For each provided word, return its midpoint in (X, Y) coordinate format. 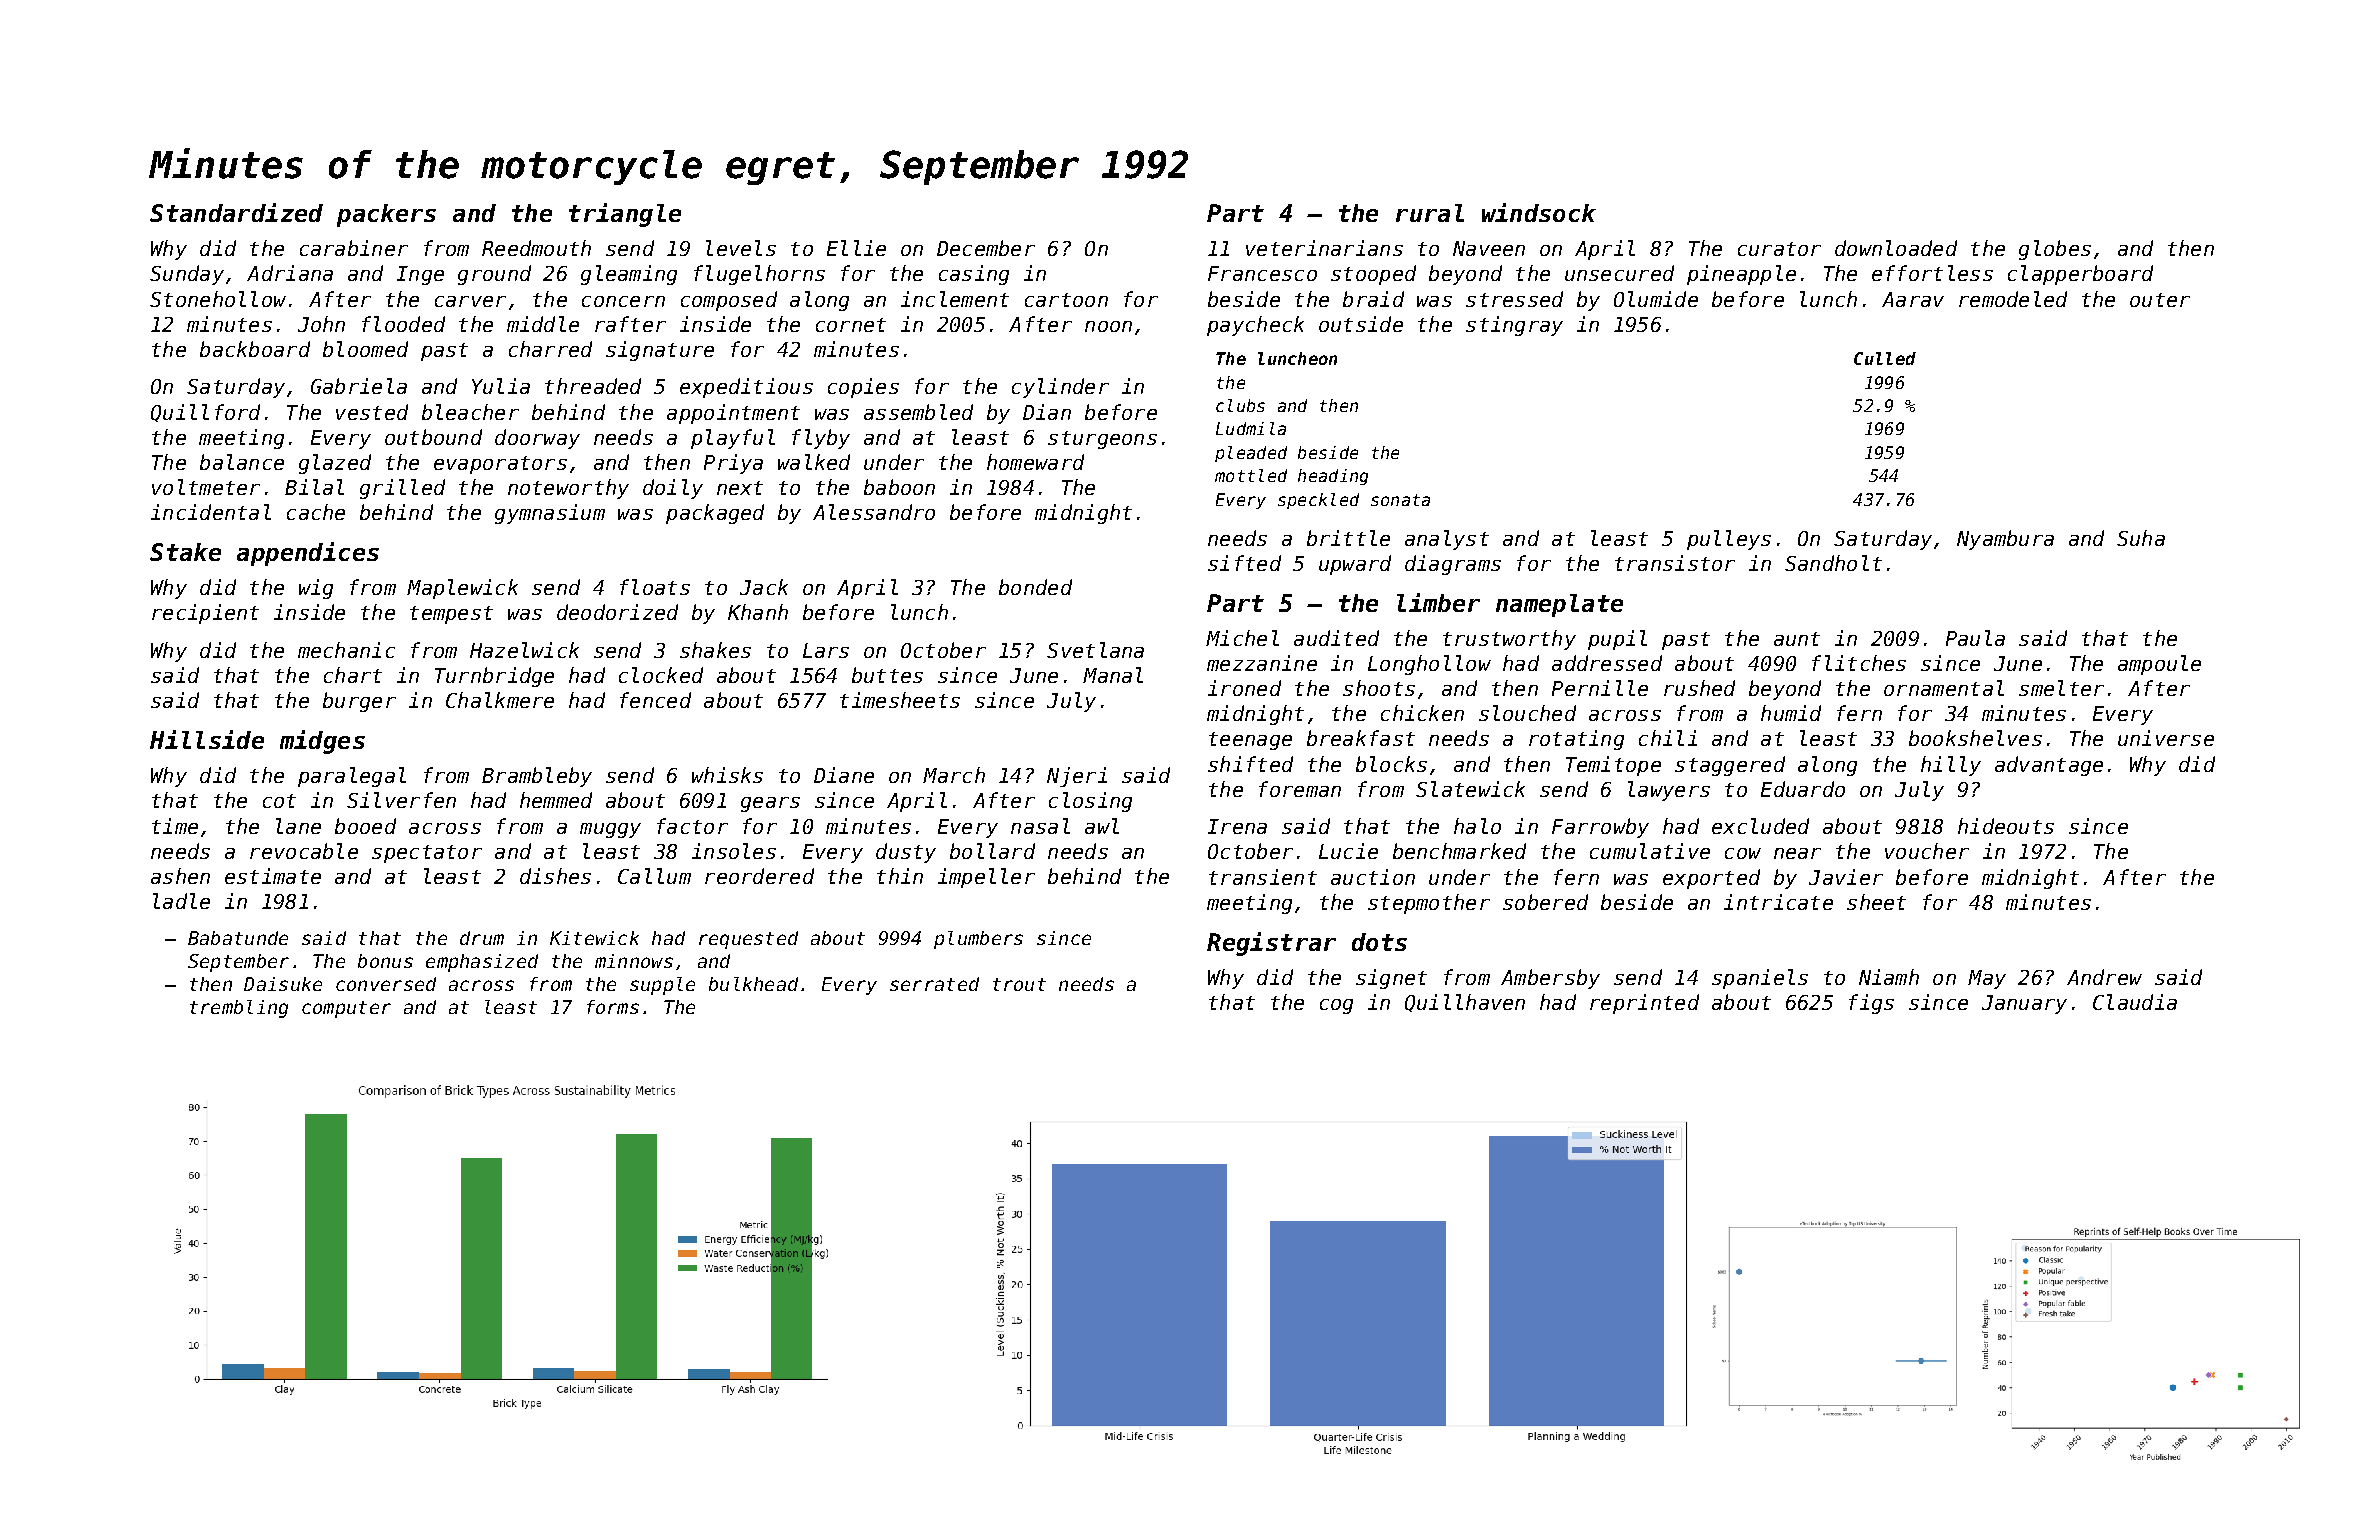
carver (470, 301)
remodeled (2013, 299)
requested (748, 940)
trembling (239, 1009)
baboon (899, 487)
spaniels (1760, 979)
